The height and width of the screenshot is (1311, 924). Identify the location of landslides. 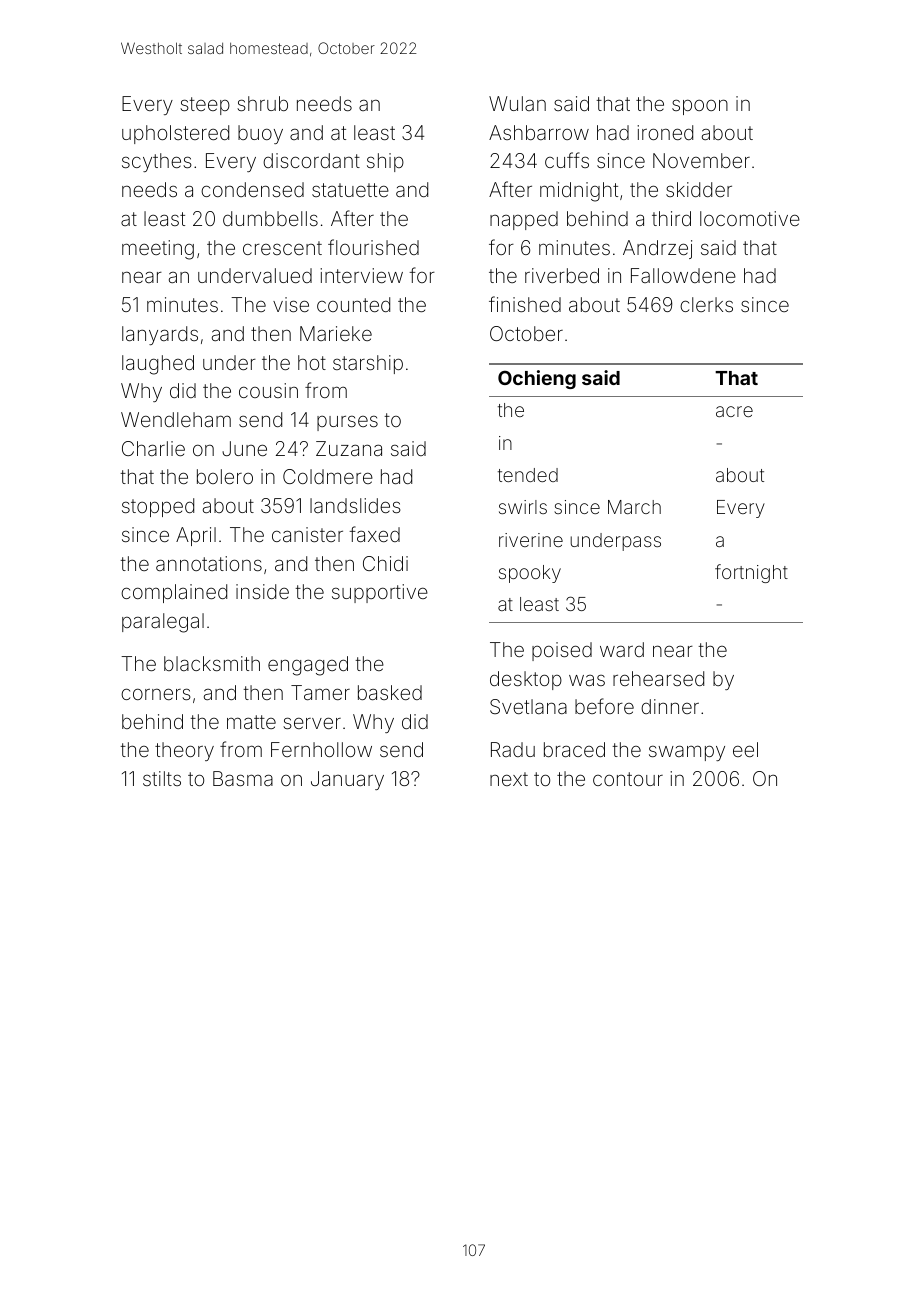
(355, 505).
